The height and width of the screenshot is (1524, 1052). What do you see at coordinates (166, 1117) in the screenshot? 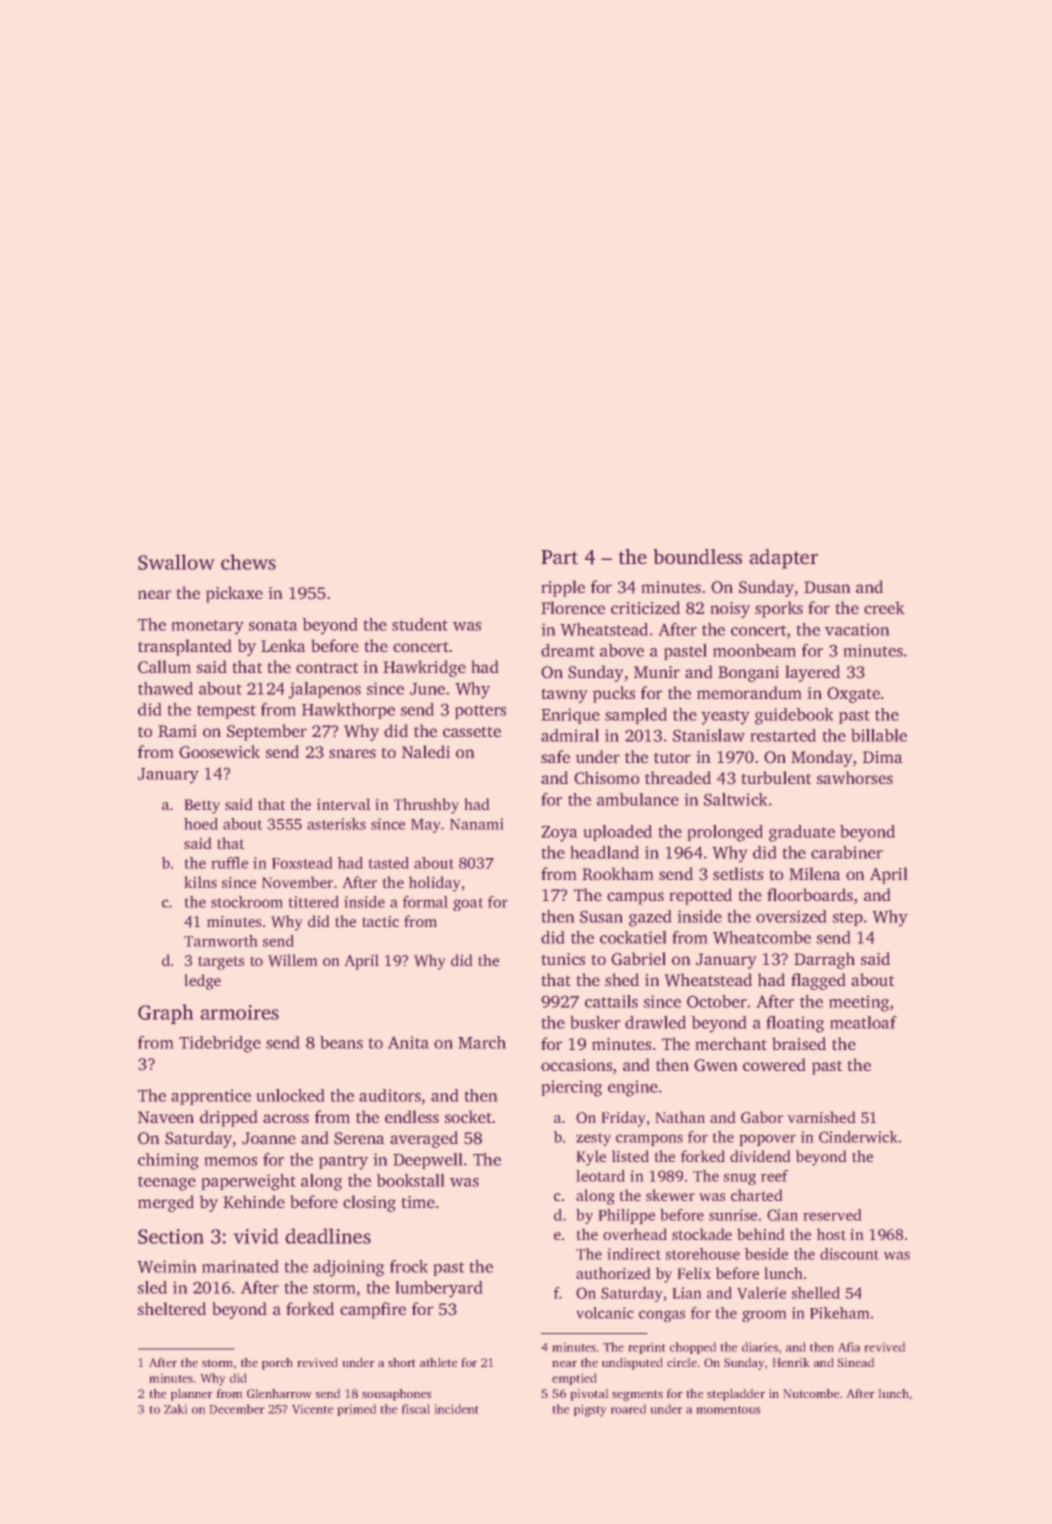
I see `Naveen` at bounding box center [166, 1117].
